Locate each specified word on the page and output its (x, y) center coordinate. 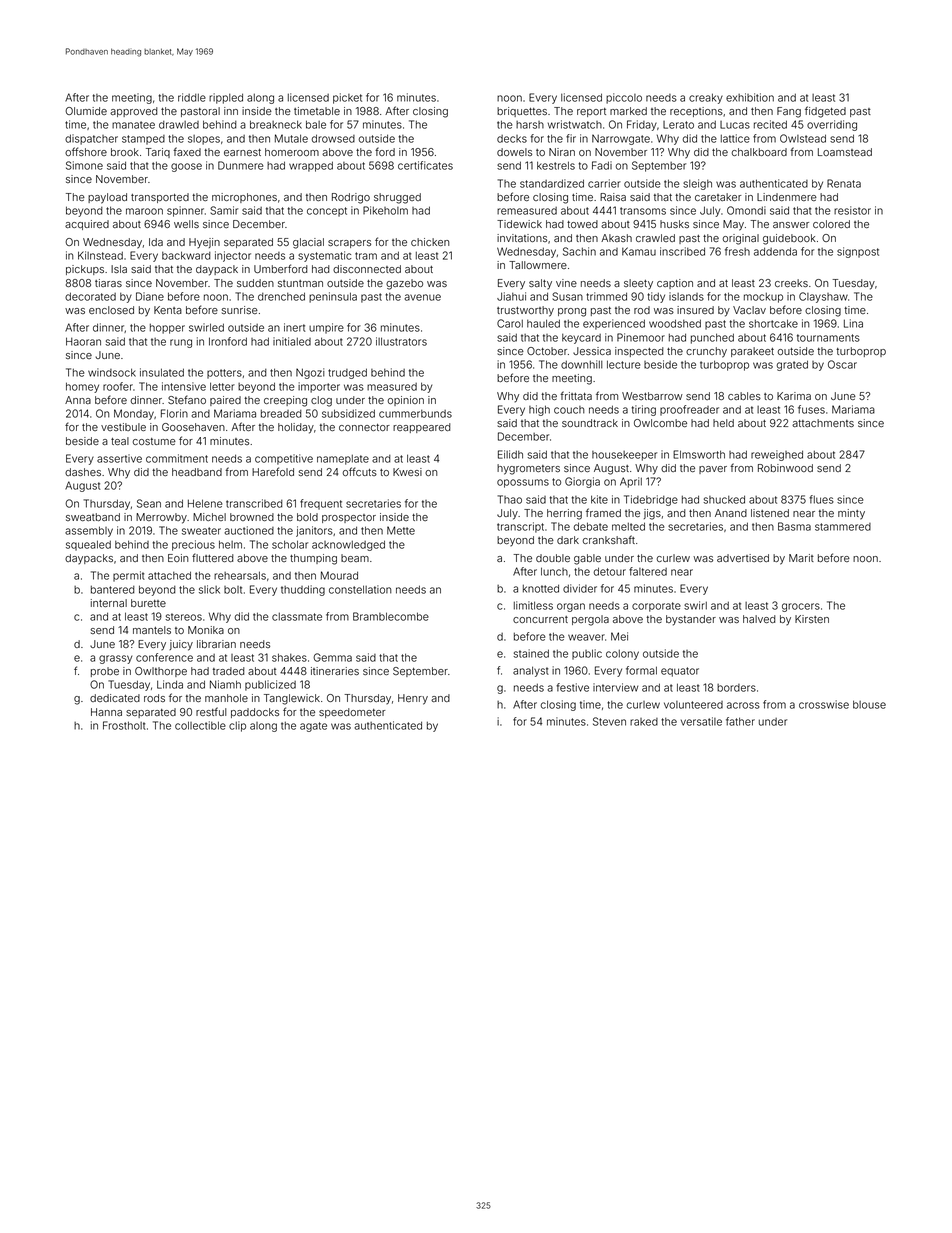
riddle (192, 97)
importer (319, 387)
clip (237, 726)
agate (313, 727)
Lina (853, 323)
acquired (87, 225)
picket (347, 98)
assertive (119, 458)
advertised (743, 558)
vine (566, 283)
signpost (858, 252)
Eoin (178, 558)
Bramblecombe (391, 616)
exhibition (750, 97)
